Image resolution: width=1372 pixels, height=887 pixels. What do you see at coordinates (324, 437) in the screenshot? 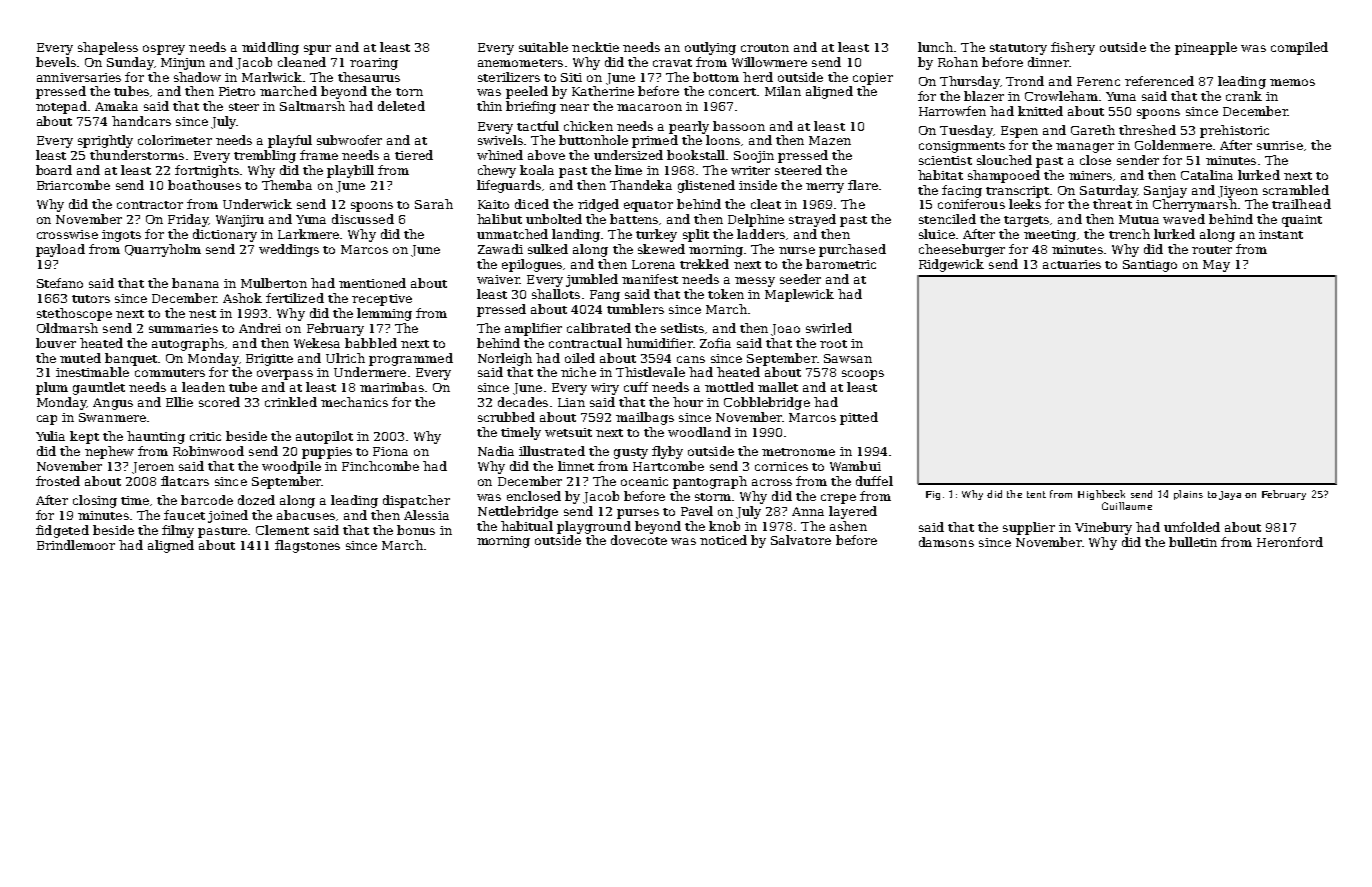
I see `autopilot` at bounding box center [324, 437].
